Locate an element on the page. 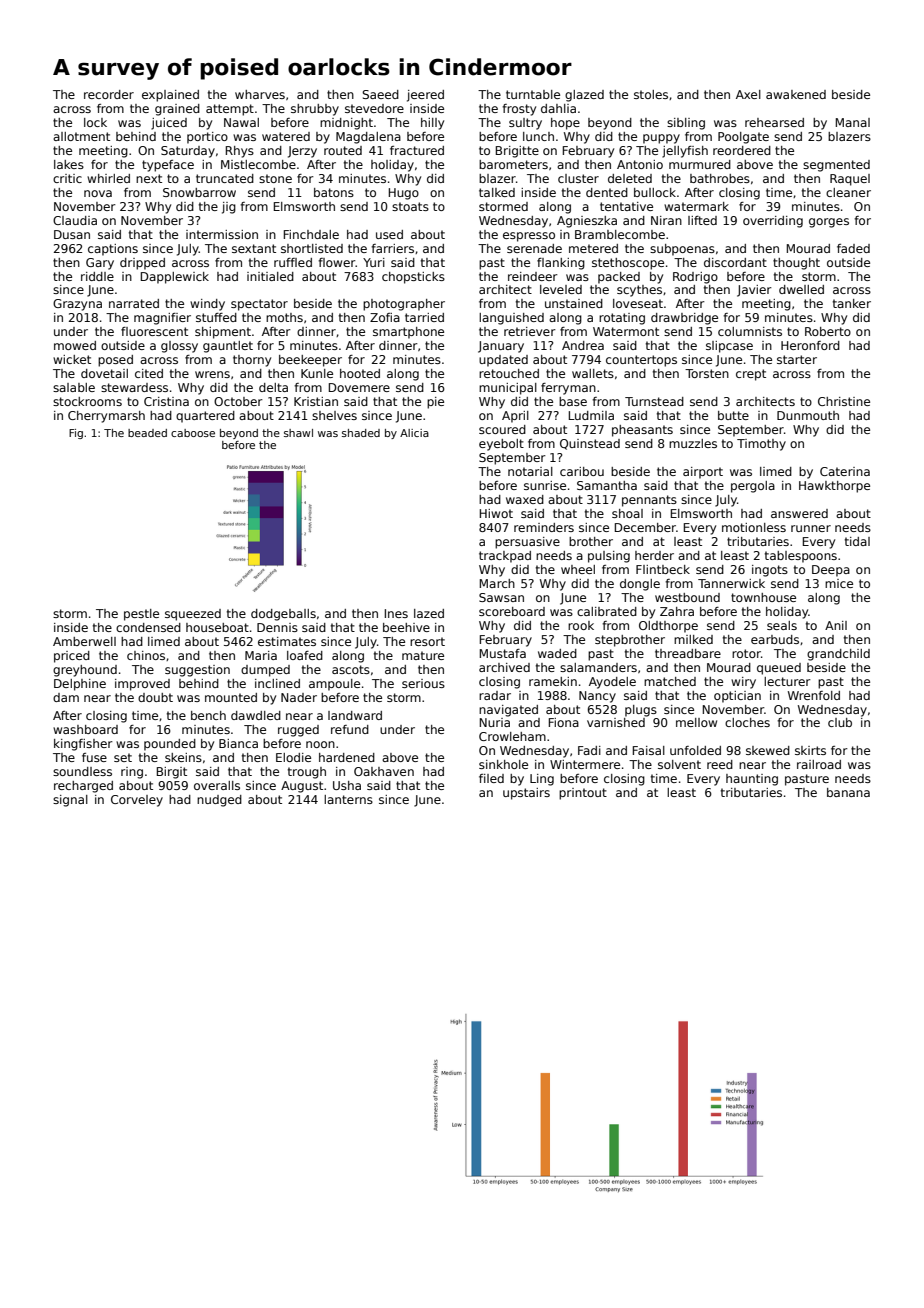 This document has width=924, height=1308. mellow is located at coordinates (696, 722).
